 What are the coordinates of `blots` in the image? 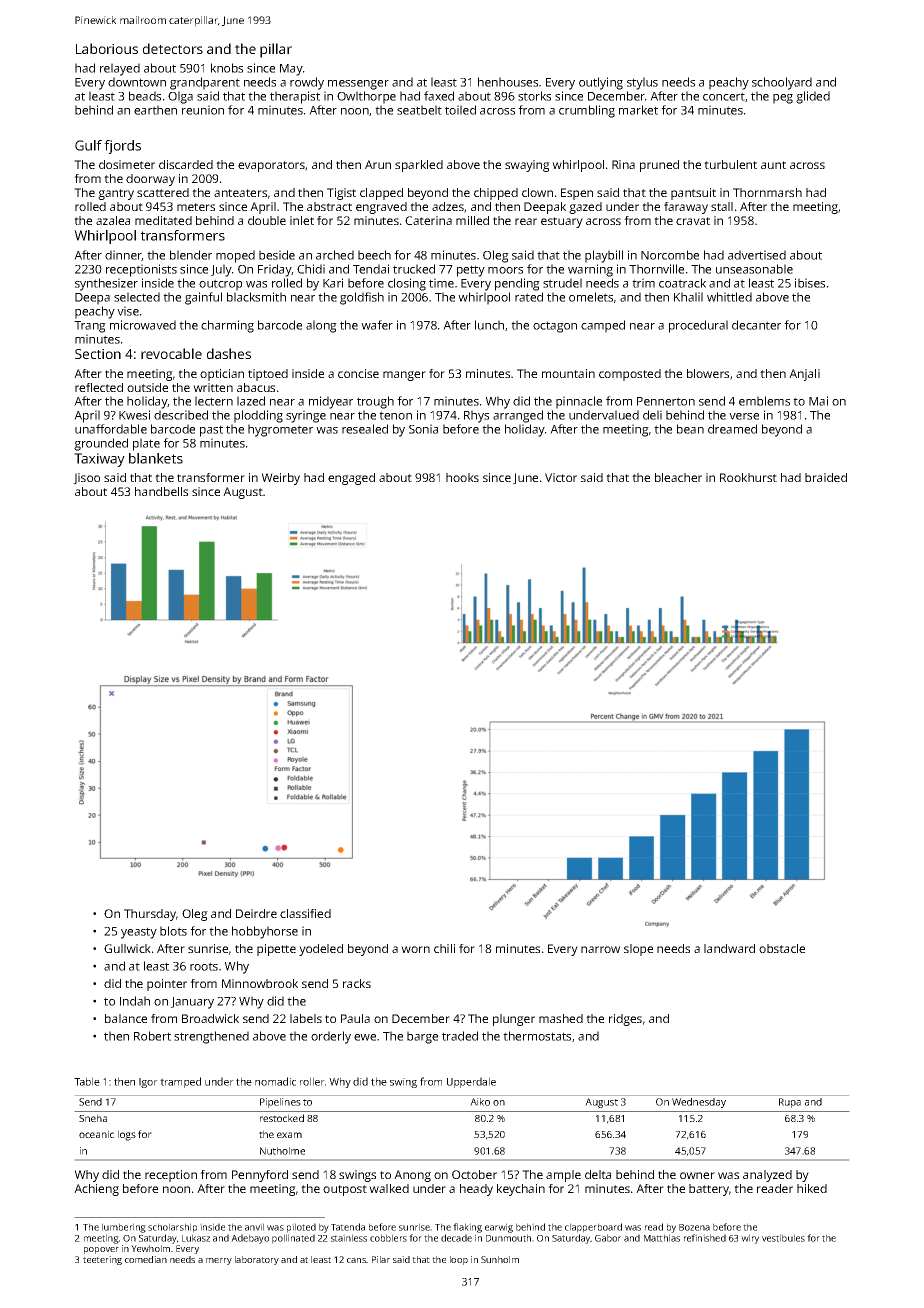 It's located at (173, 931).
